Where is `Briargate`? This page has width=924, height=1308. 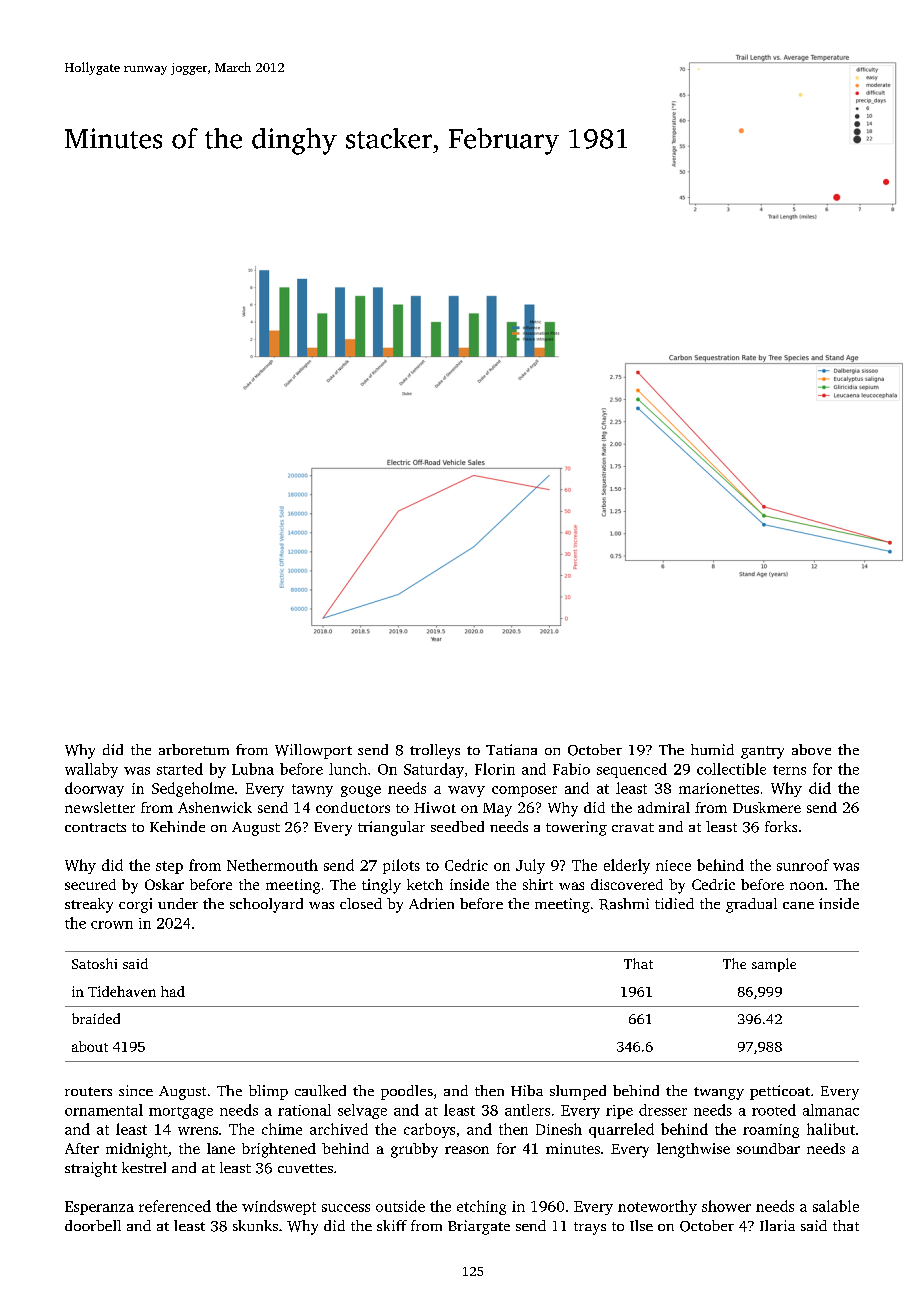
Briargate is located at coordinates (479, 1227).
